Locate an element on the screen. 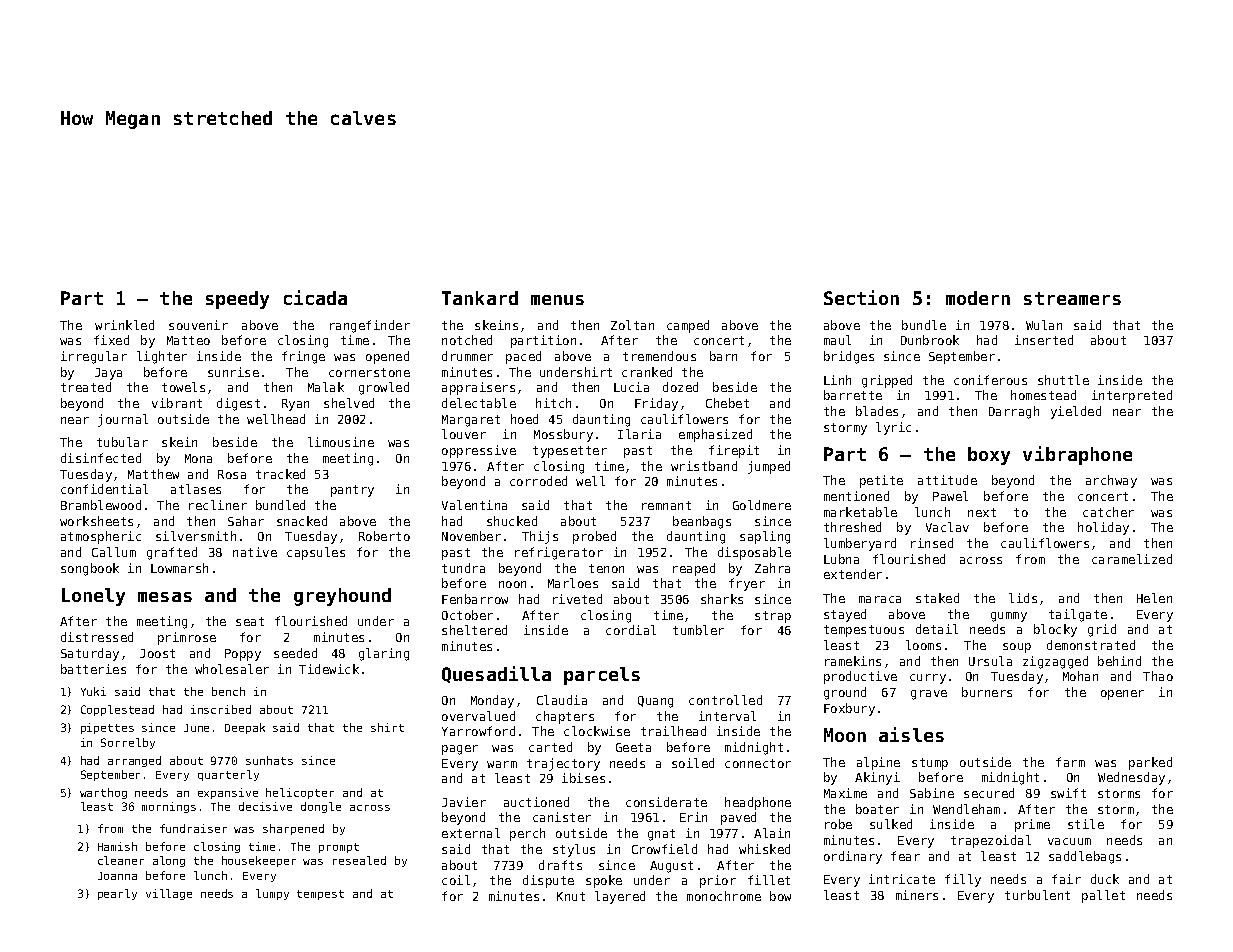 Image resolution: width=1233 pixels, height=952 pixels. trajectory is located at coordinates (563, 764).
